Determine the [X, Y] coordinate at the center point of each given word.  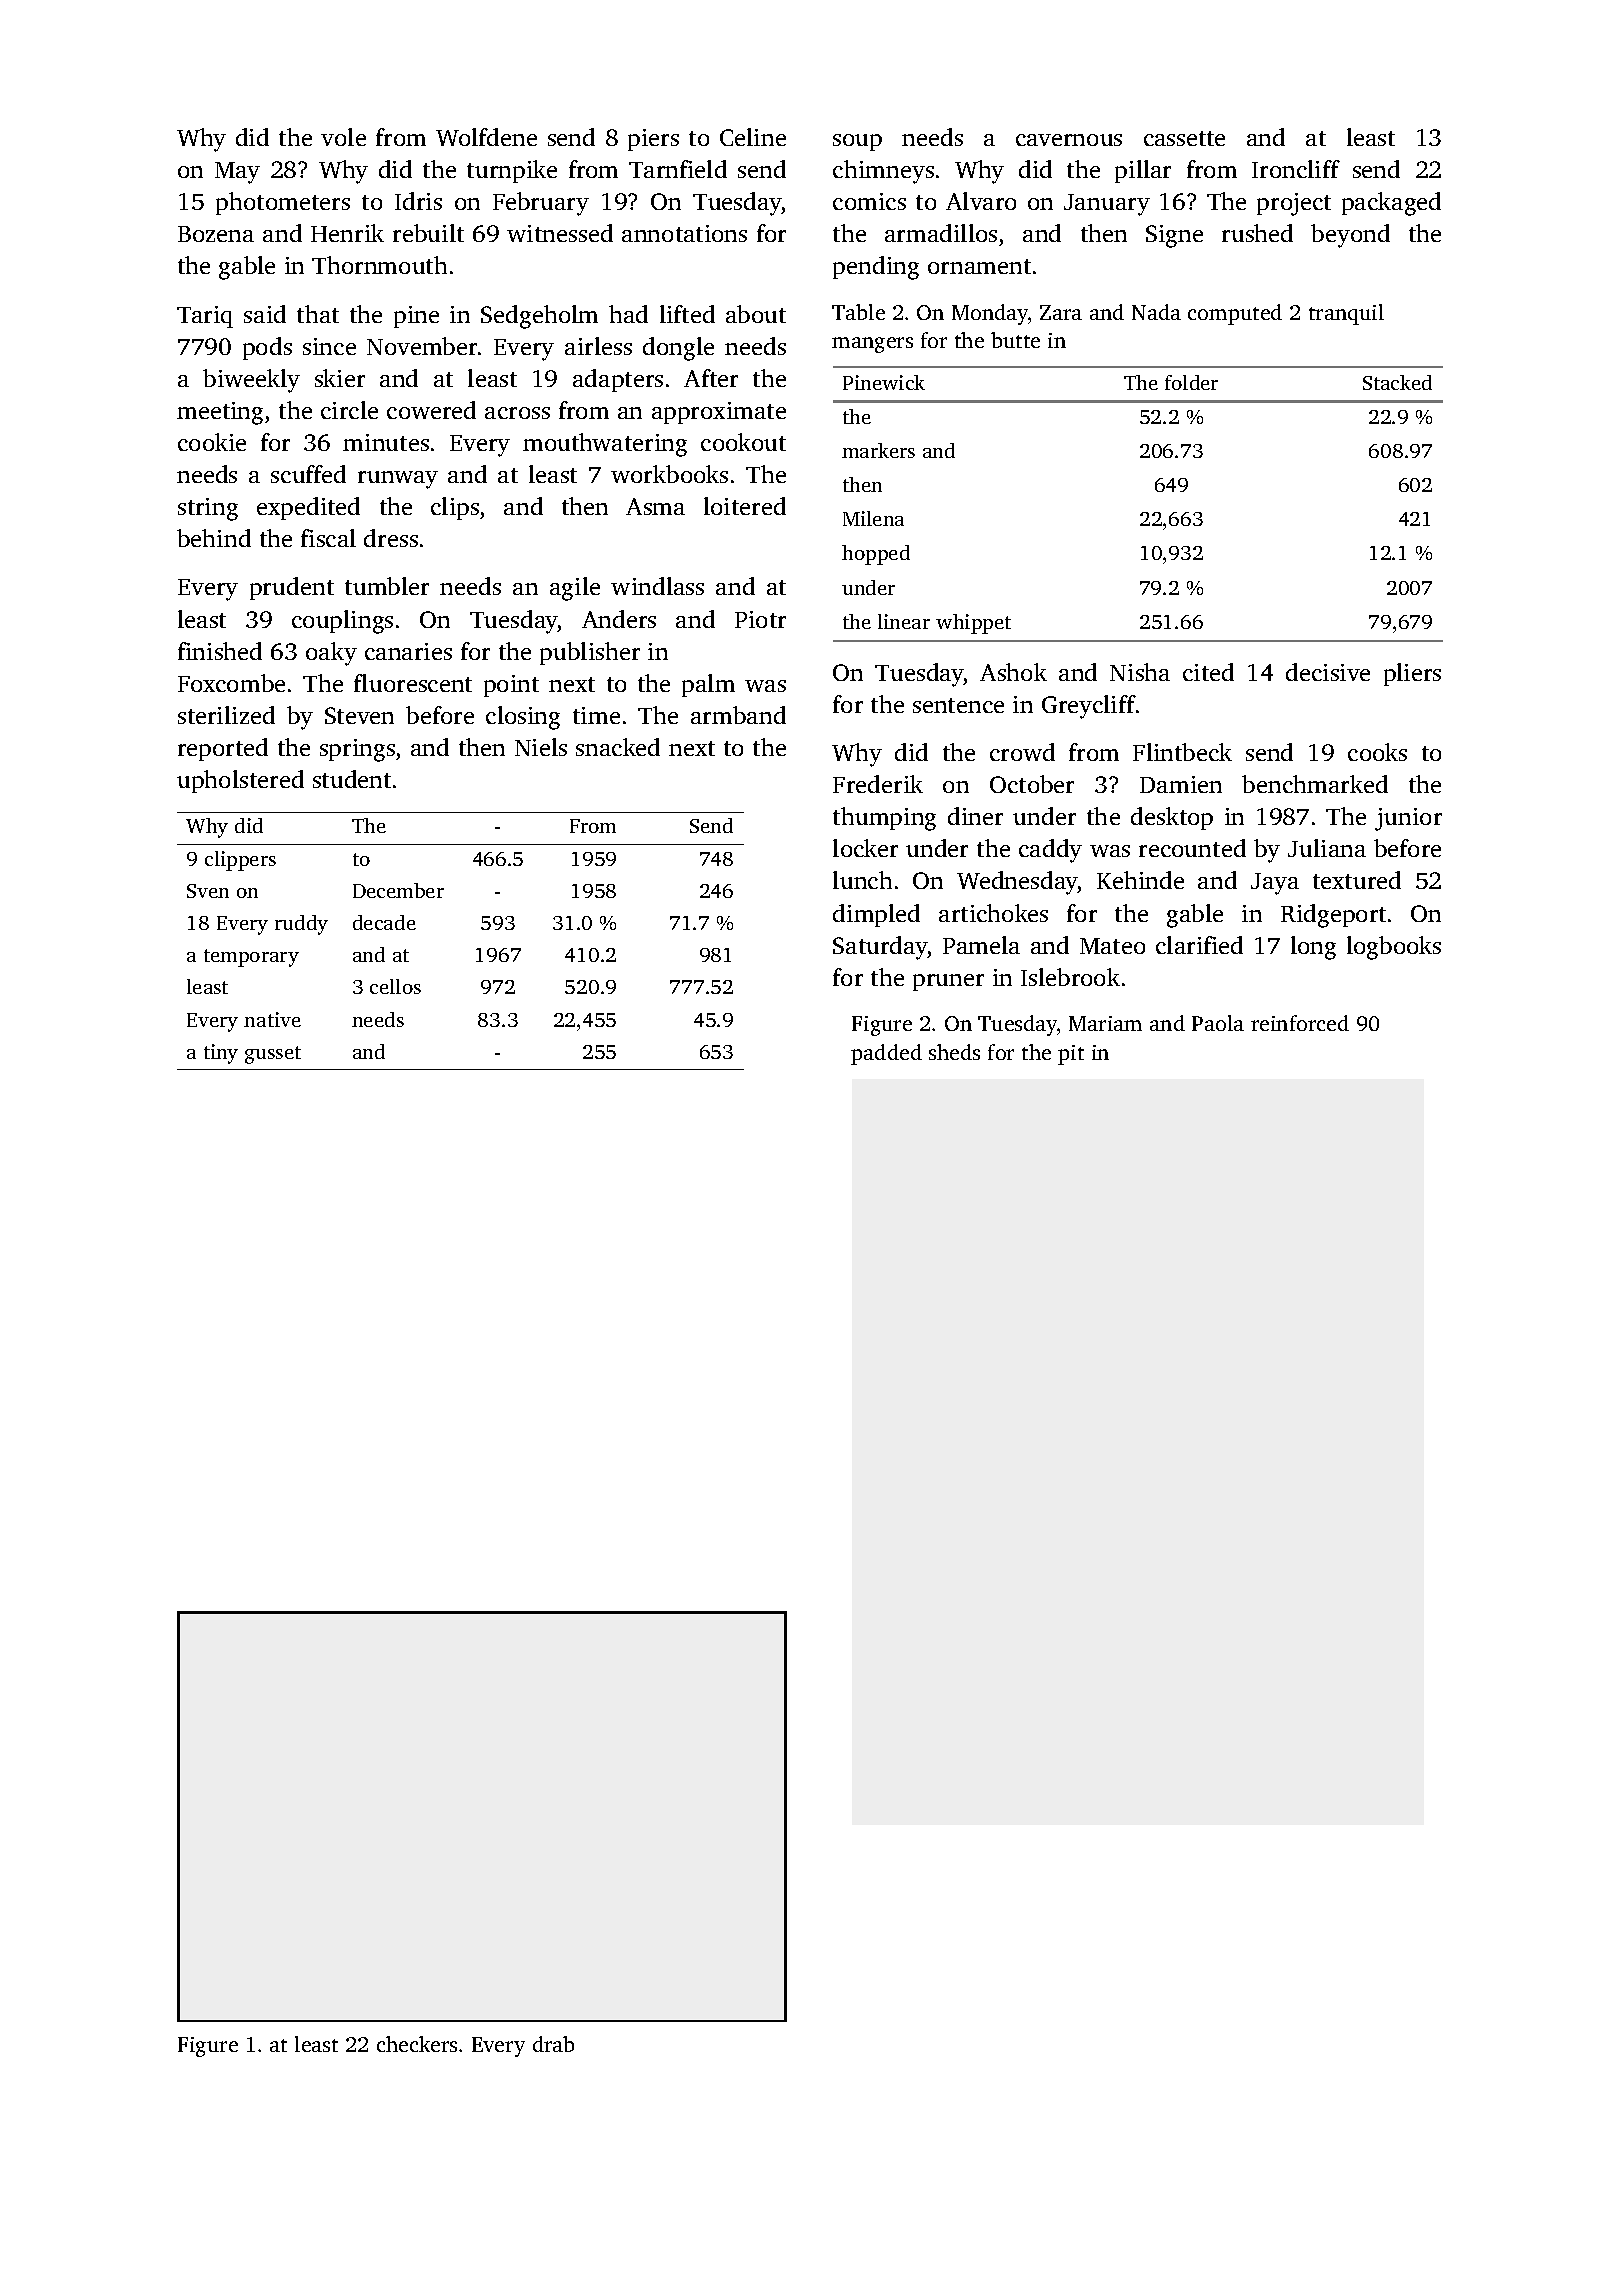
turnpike [512, 171]
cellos [395, 986]
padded [886, 1054]
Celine [753, 137]
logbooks [1394, 948]
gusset [273, 1055]
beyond [1350, 236]
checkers [417, 2044]
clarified [1199, 945]
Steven [359, 715]
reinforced [1300, 1023]
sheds [954, 1052]
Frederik [878, 784]
